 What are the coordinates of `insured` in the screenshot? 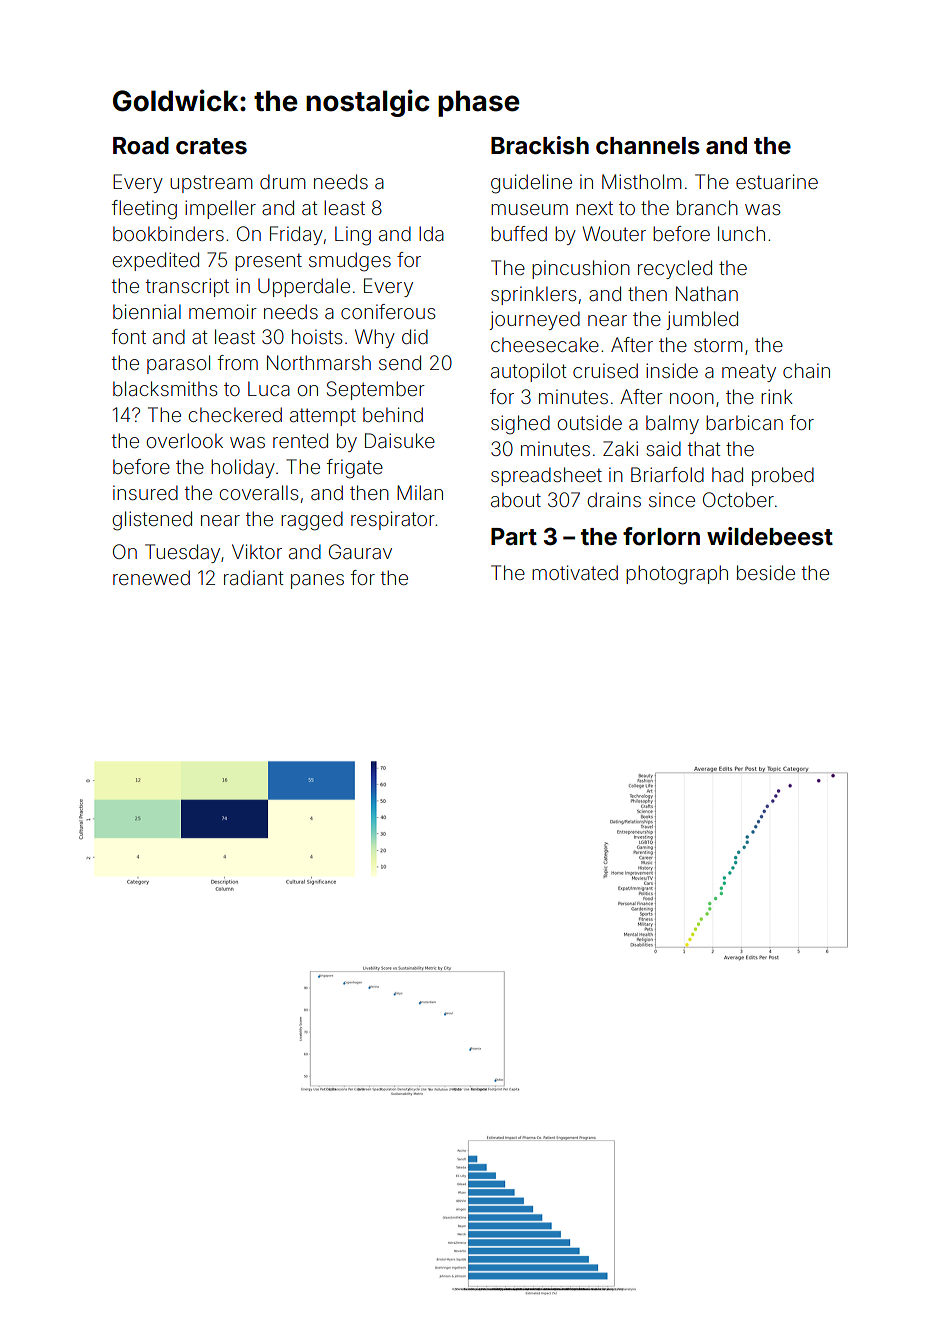 It's located at (145, 492).
